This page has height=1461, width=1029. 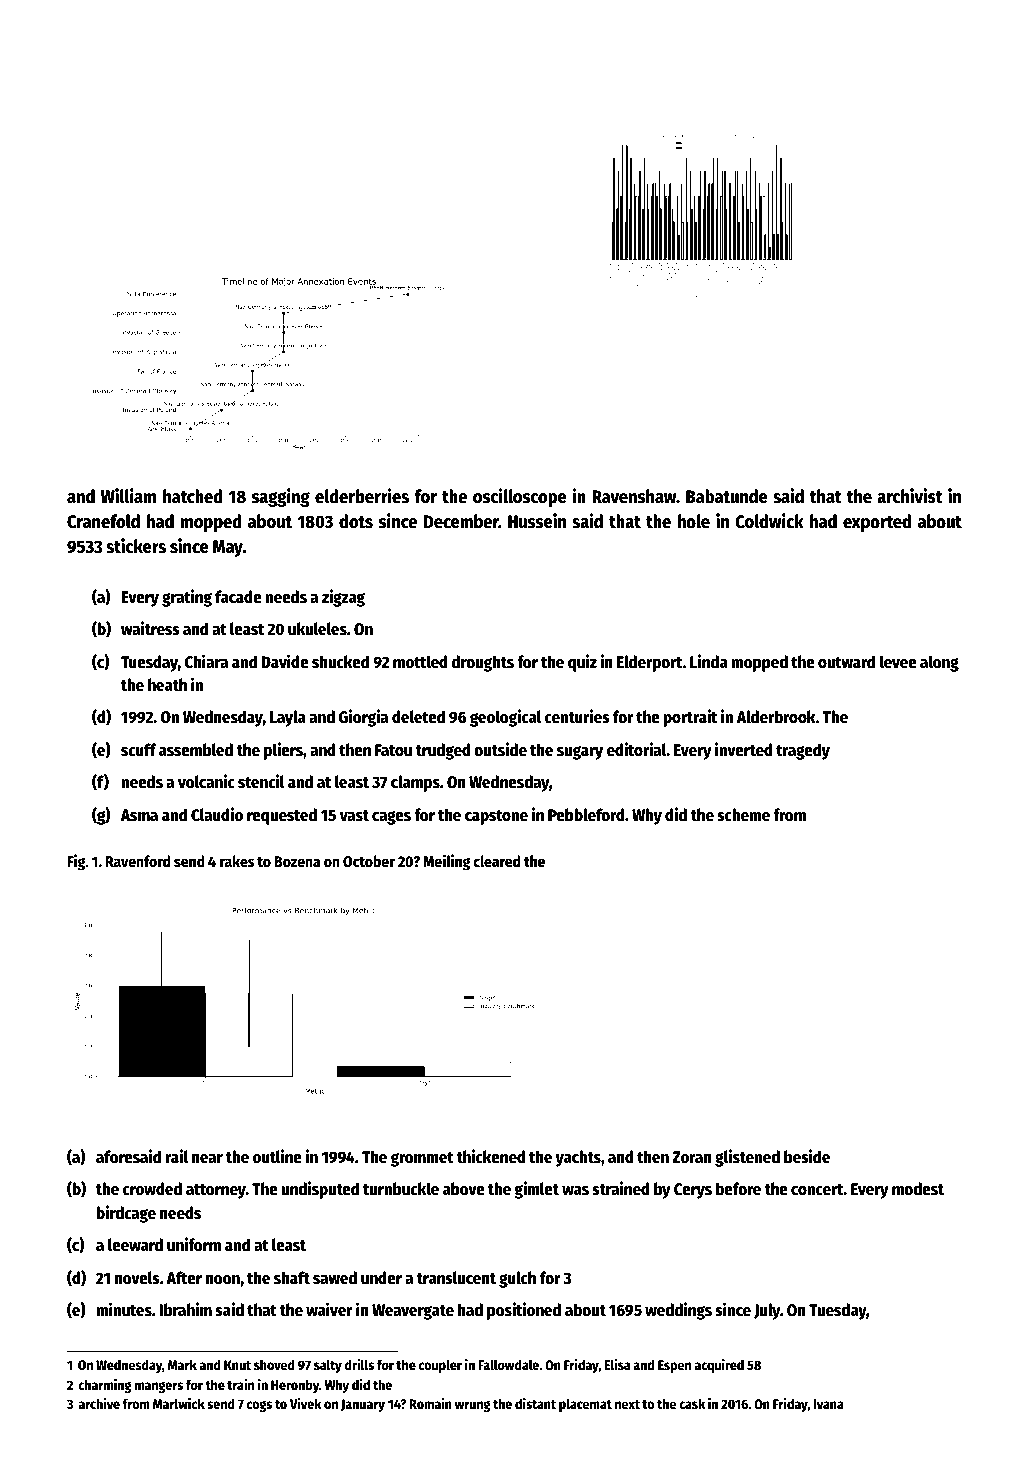 I want to click on cogs, so click(x=259, y=1406).
